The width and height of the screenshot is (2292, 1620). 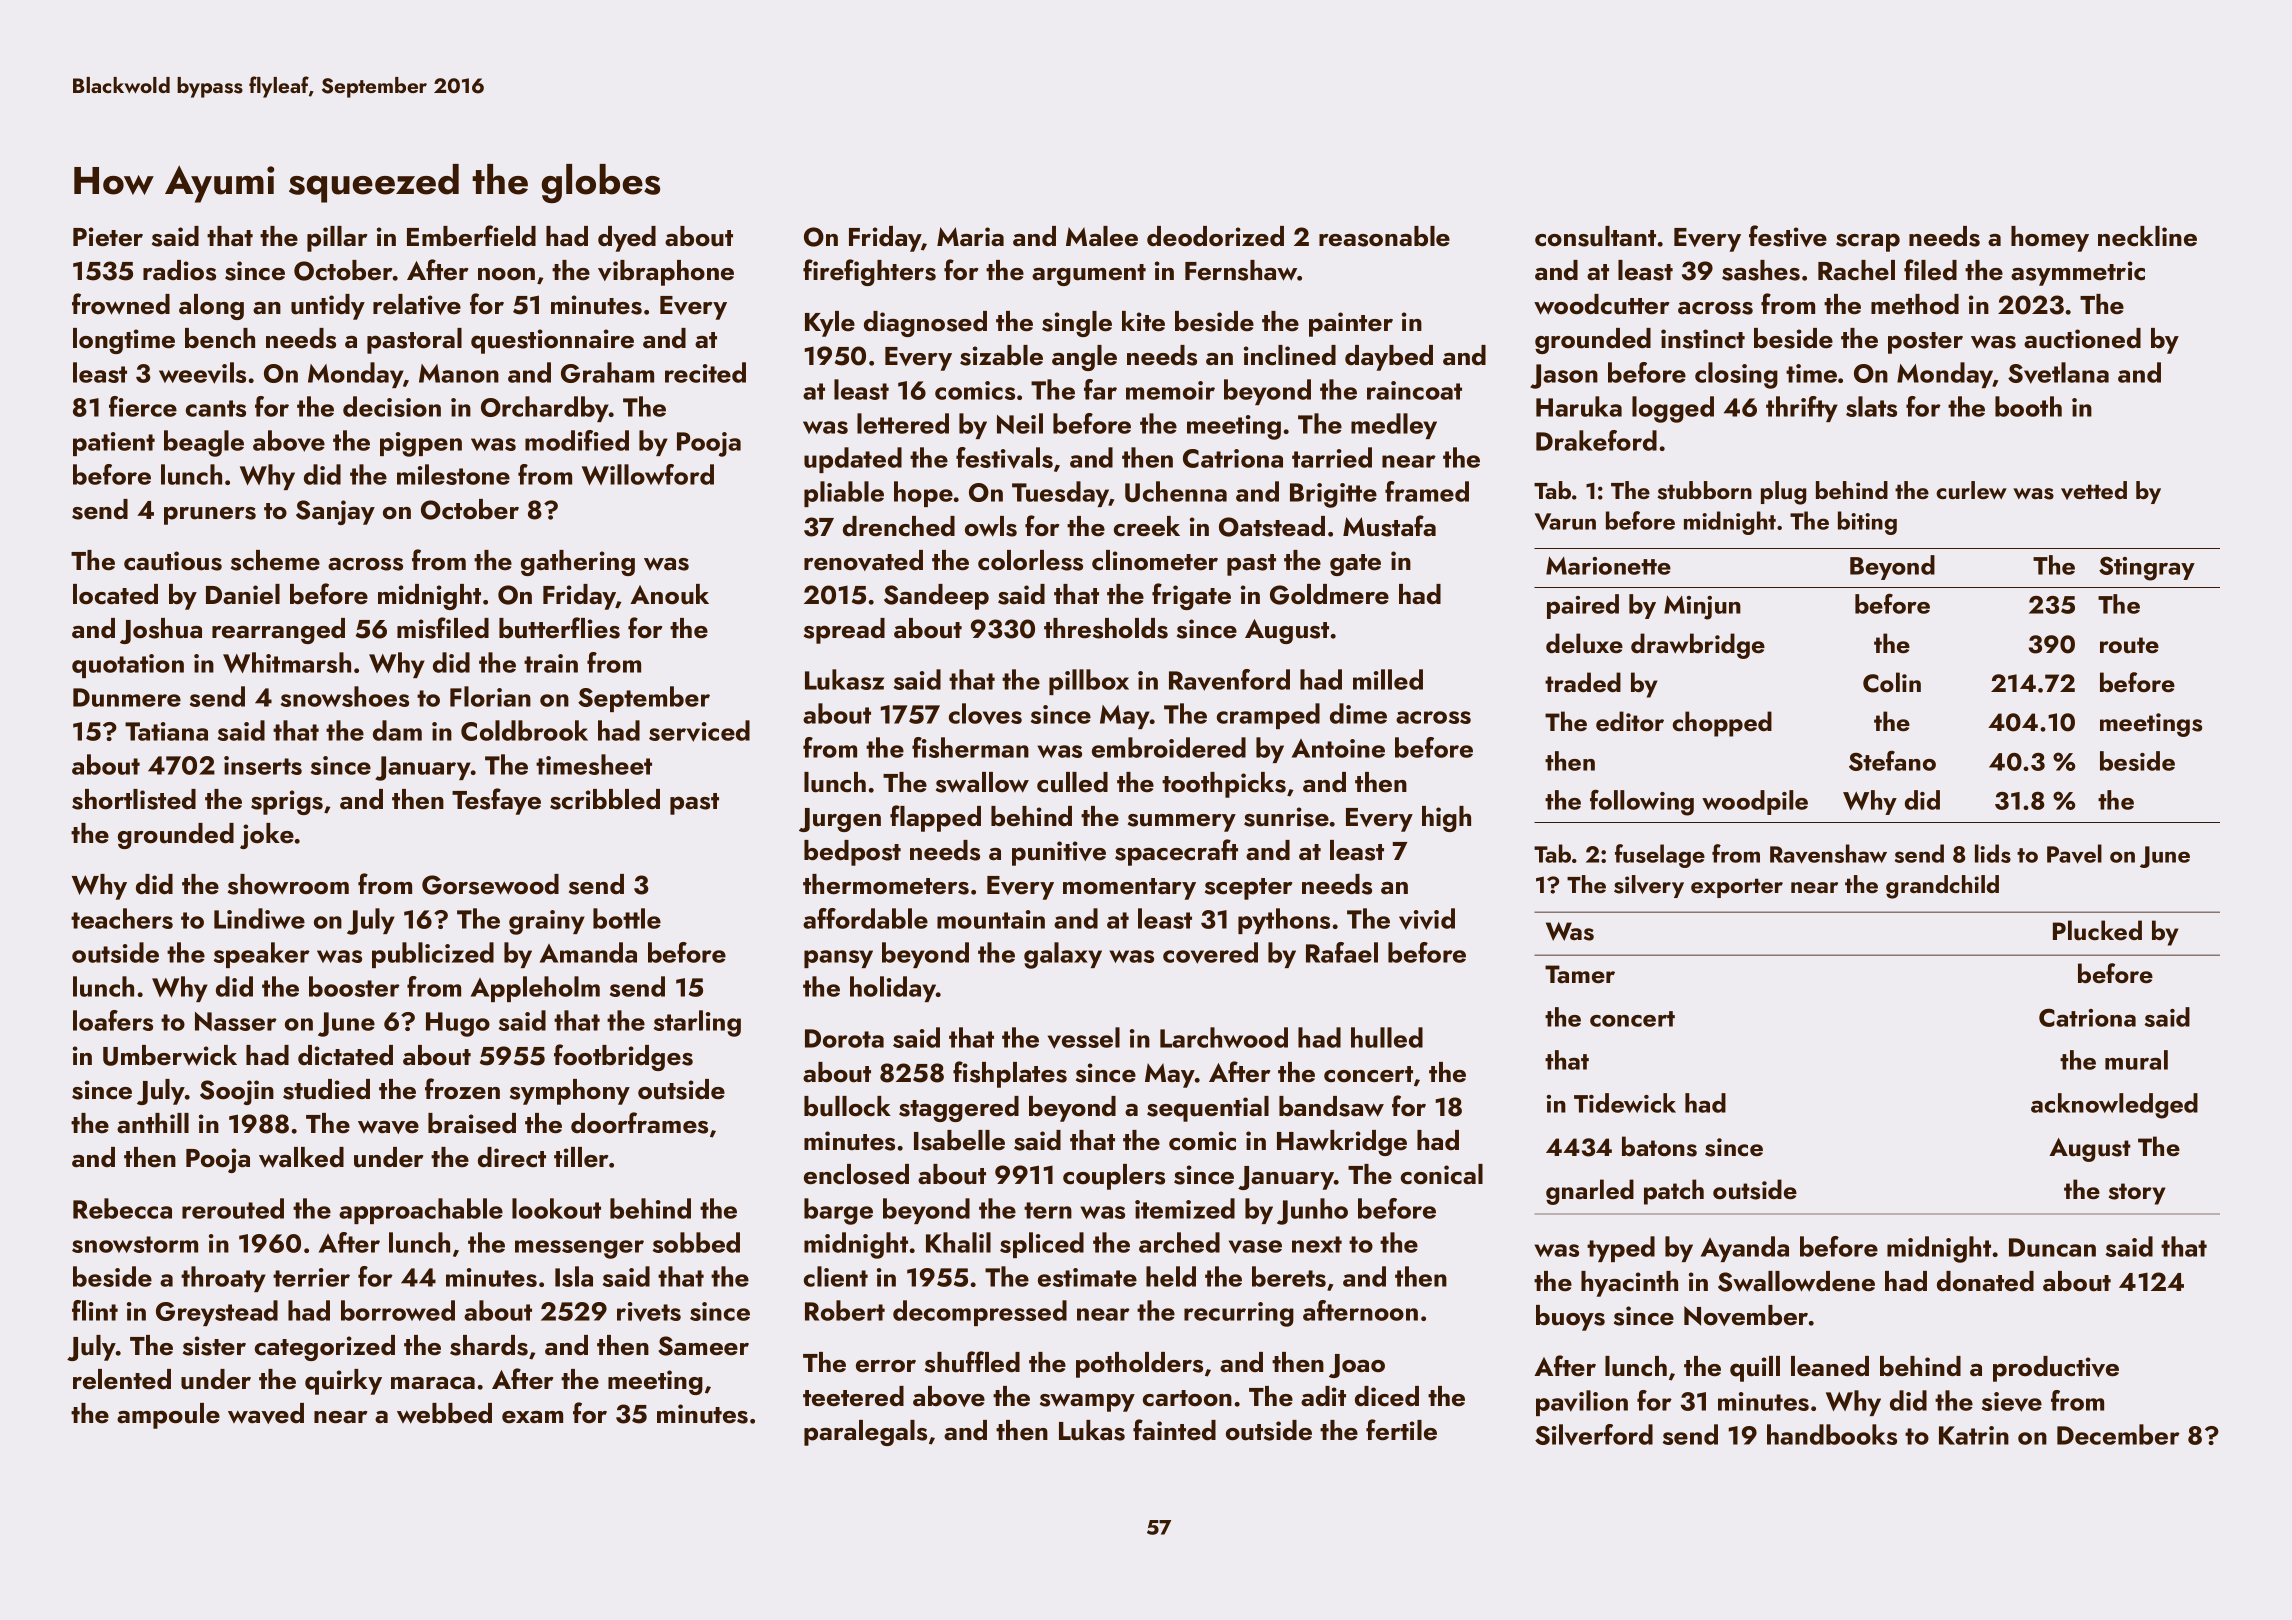 What do you see at coordinates (1755, 1369) in the screenshot?
I see `quill` at bounding box center [1755, 1369].
